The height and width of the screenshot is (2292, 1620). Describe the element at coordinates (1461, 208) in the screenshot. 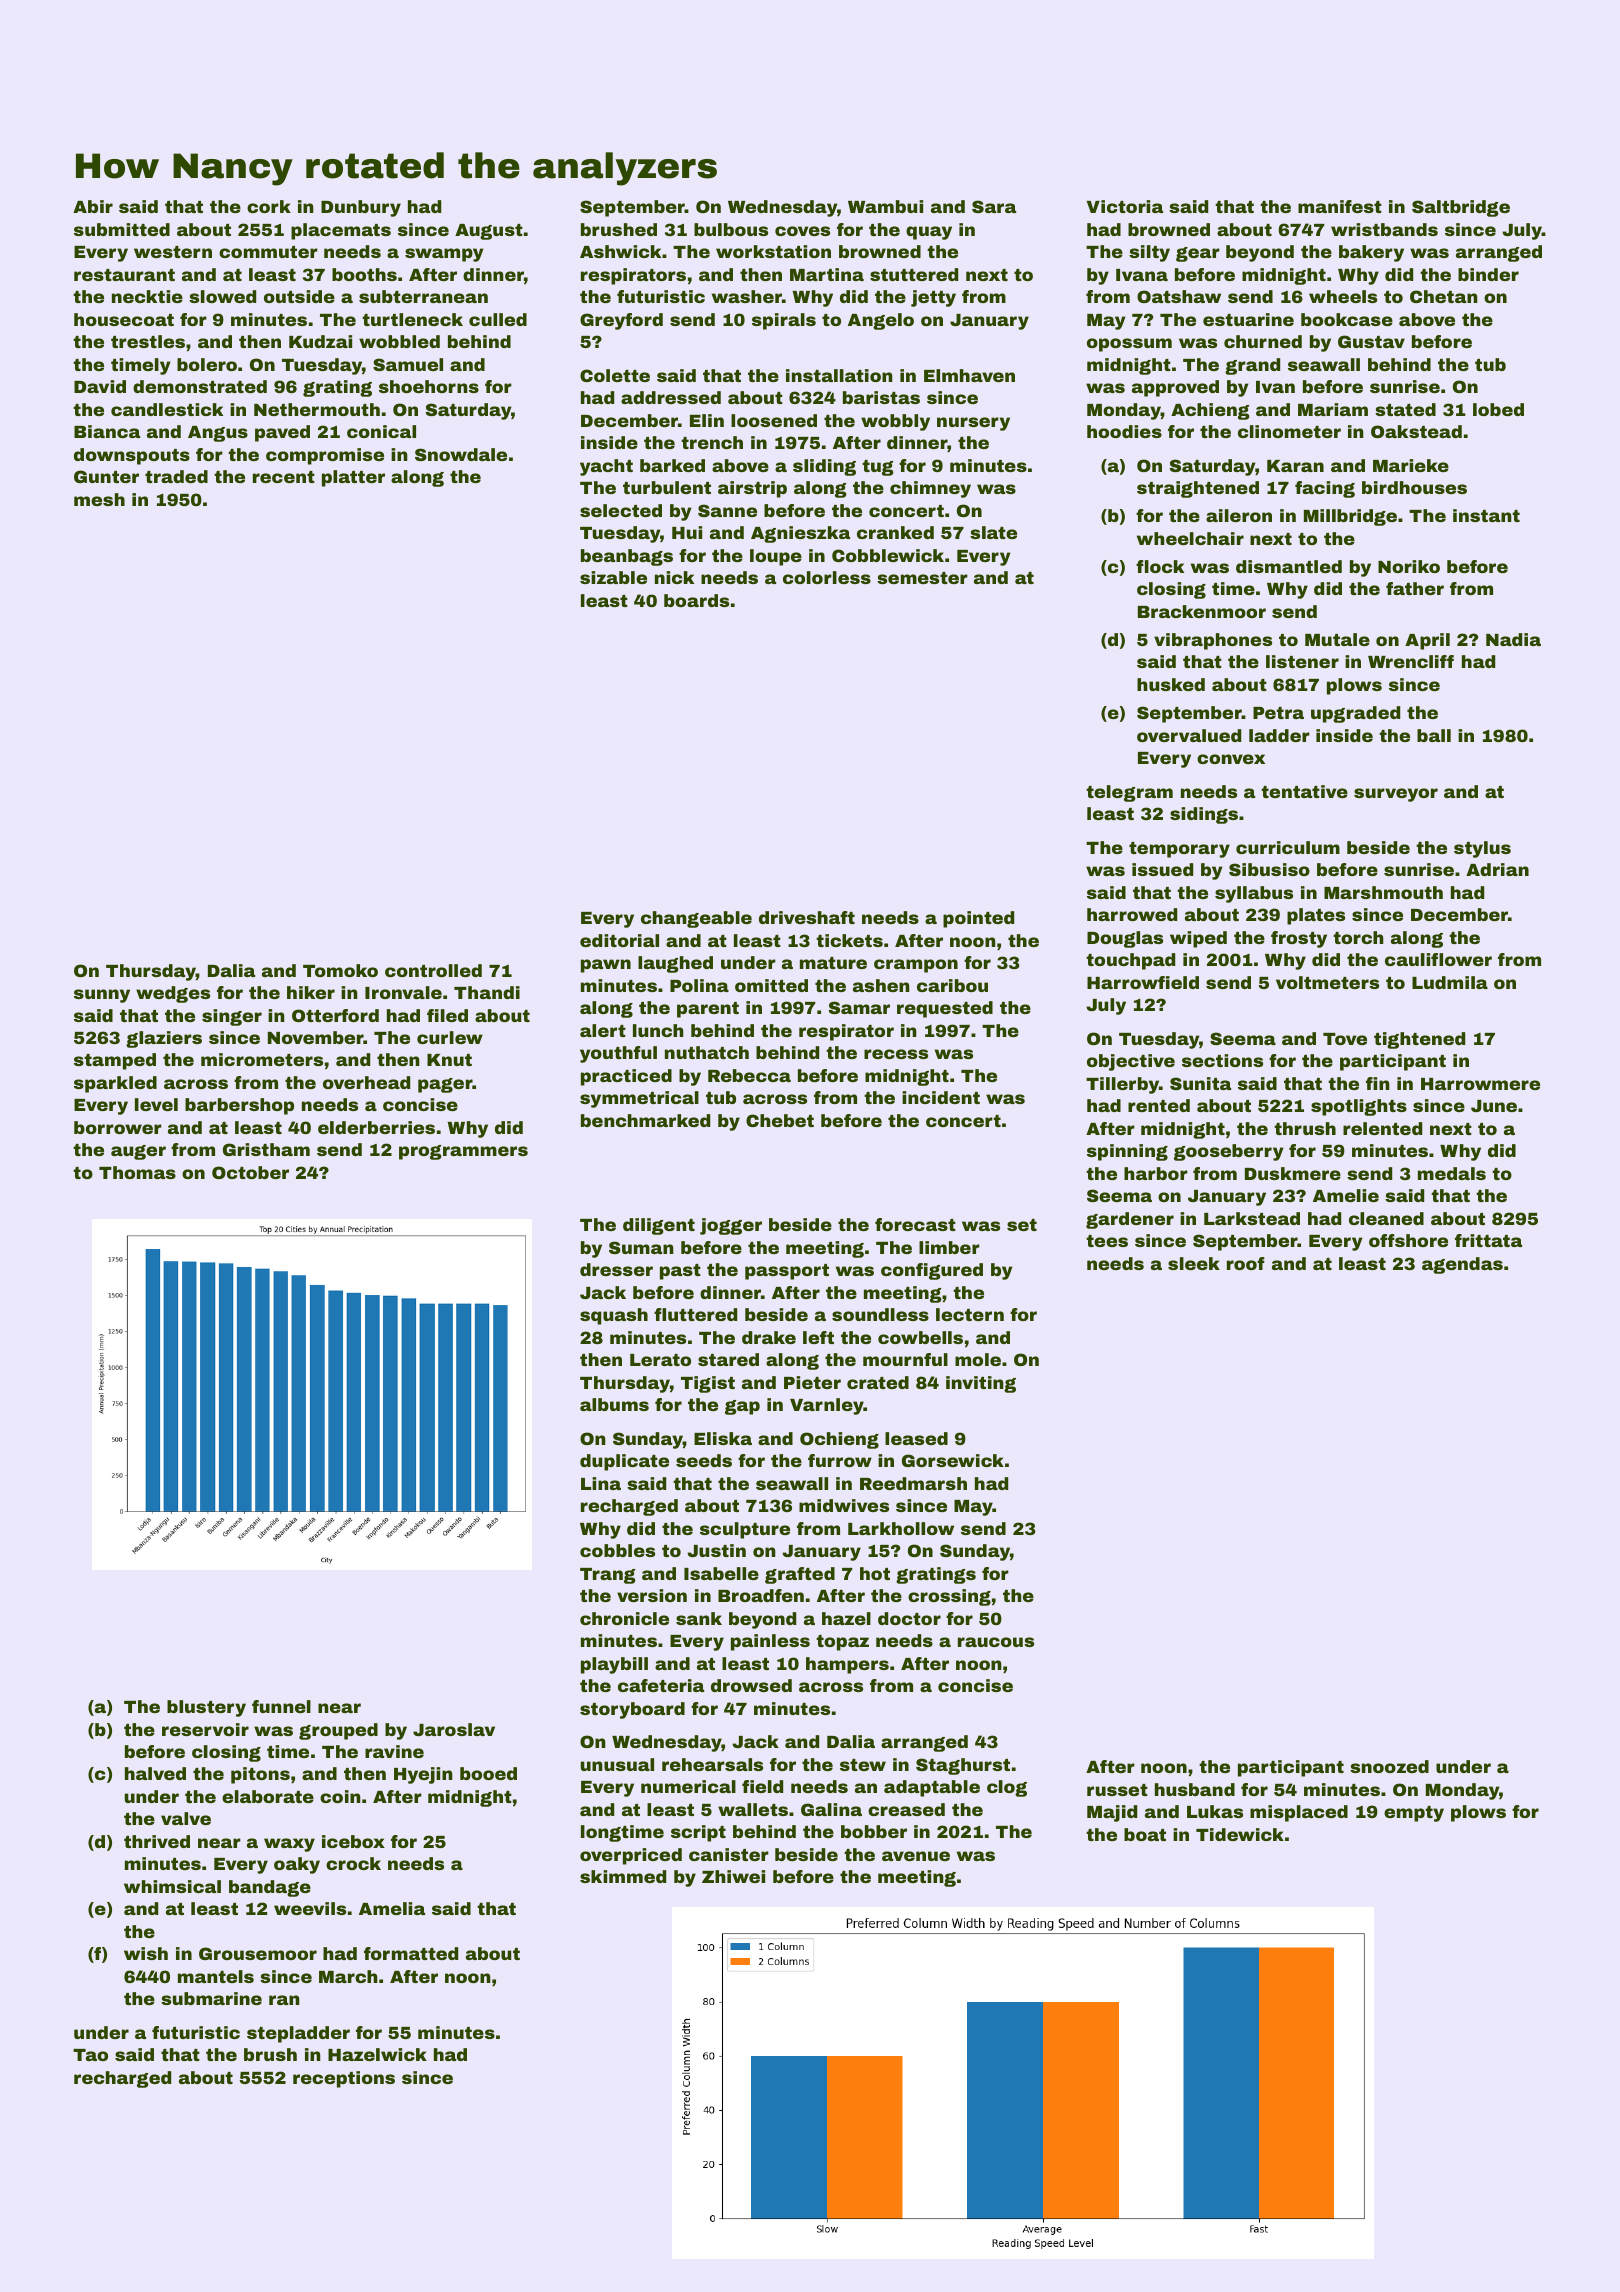

I see `Saltbridge` at that location.
